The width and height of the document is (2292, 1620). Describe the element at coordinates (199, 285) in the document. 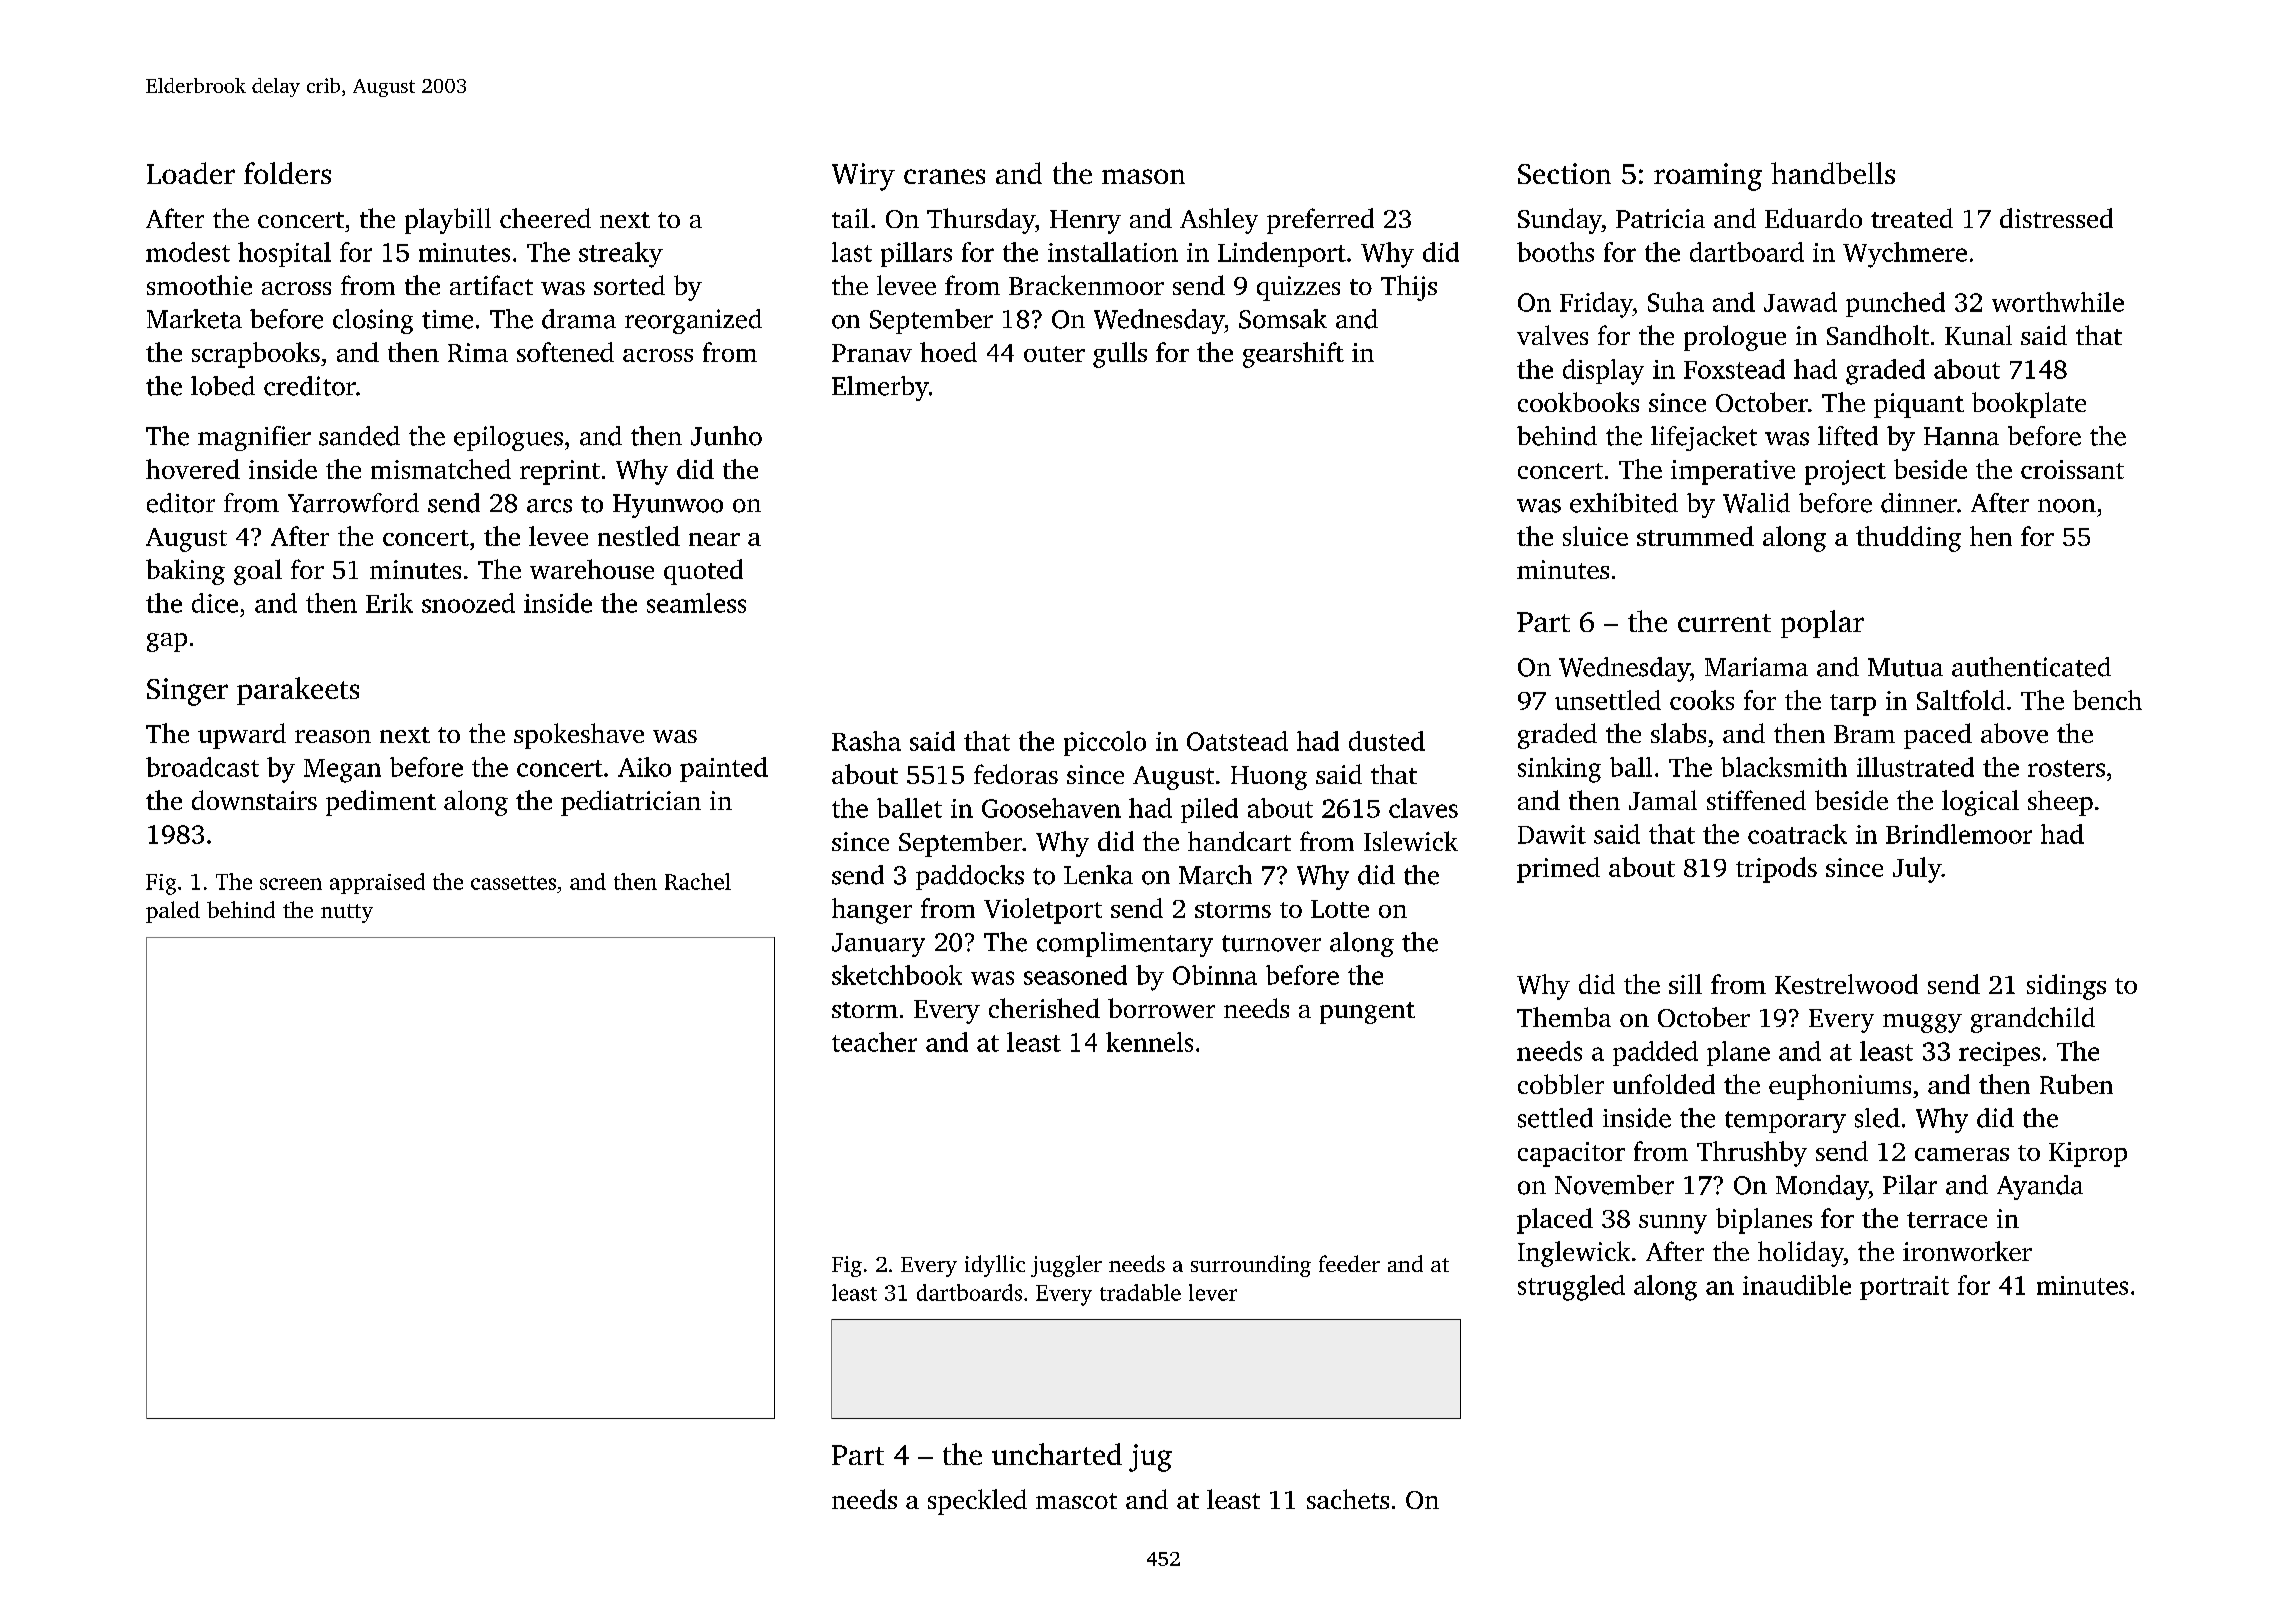

I see `smoothie` at that location.
